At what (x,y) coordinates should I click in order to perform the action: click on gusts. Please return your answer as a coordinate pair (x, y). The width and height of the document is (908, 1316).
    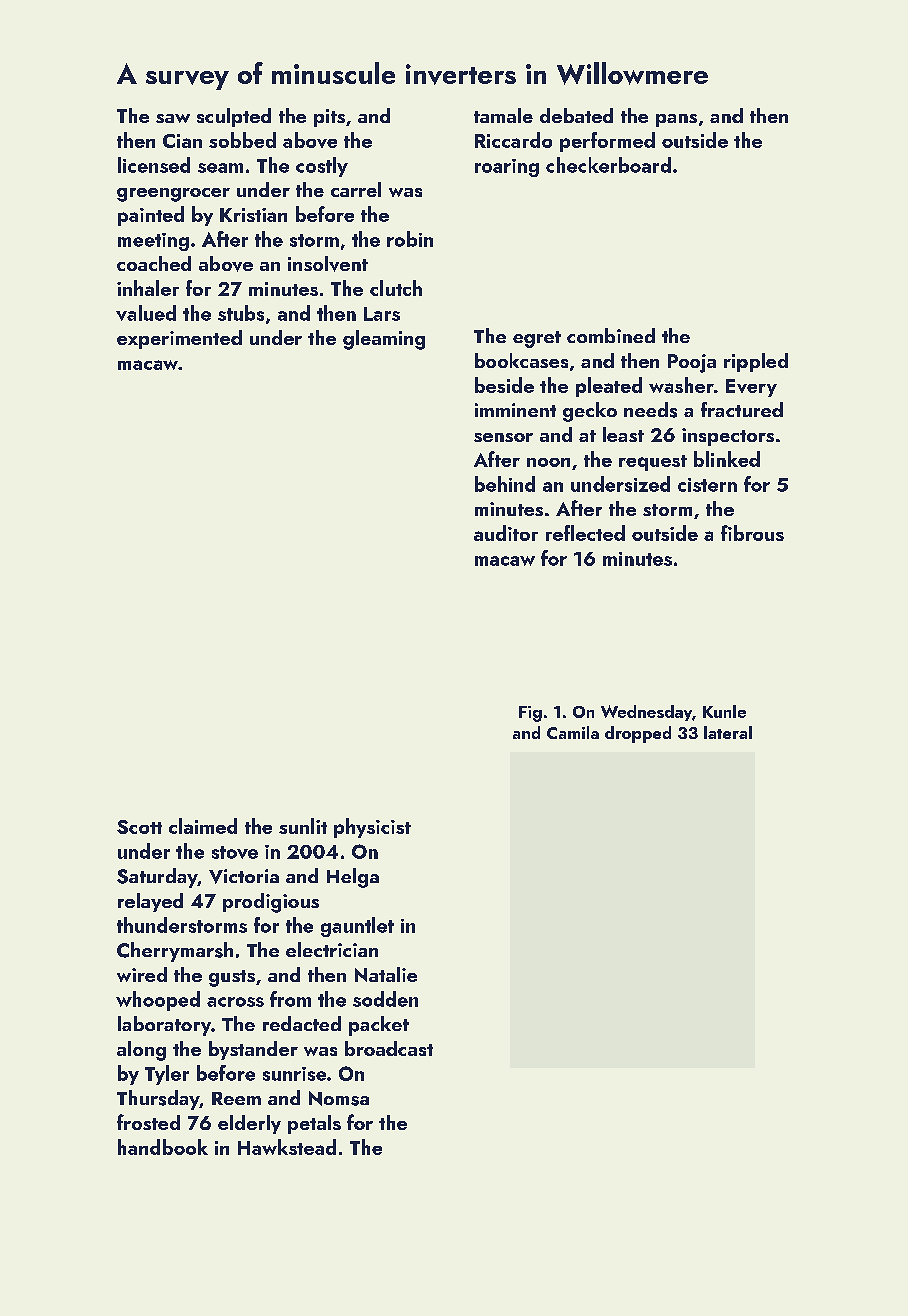
    Looking at the image, I should click on (232, 978).
